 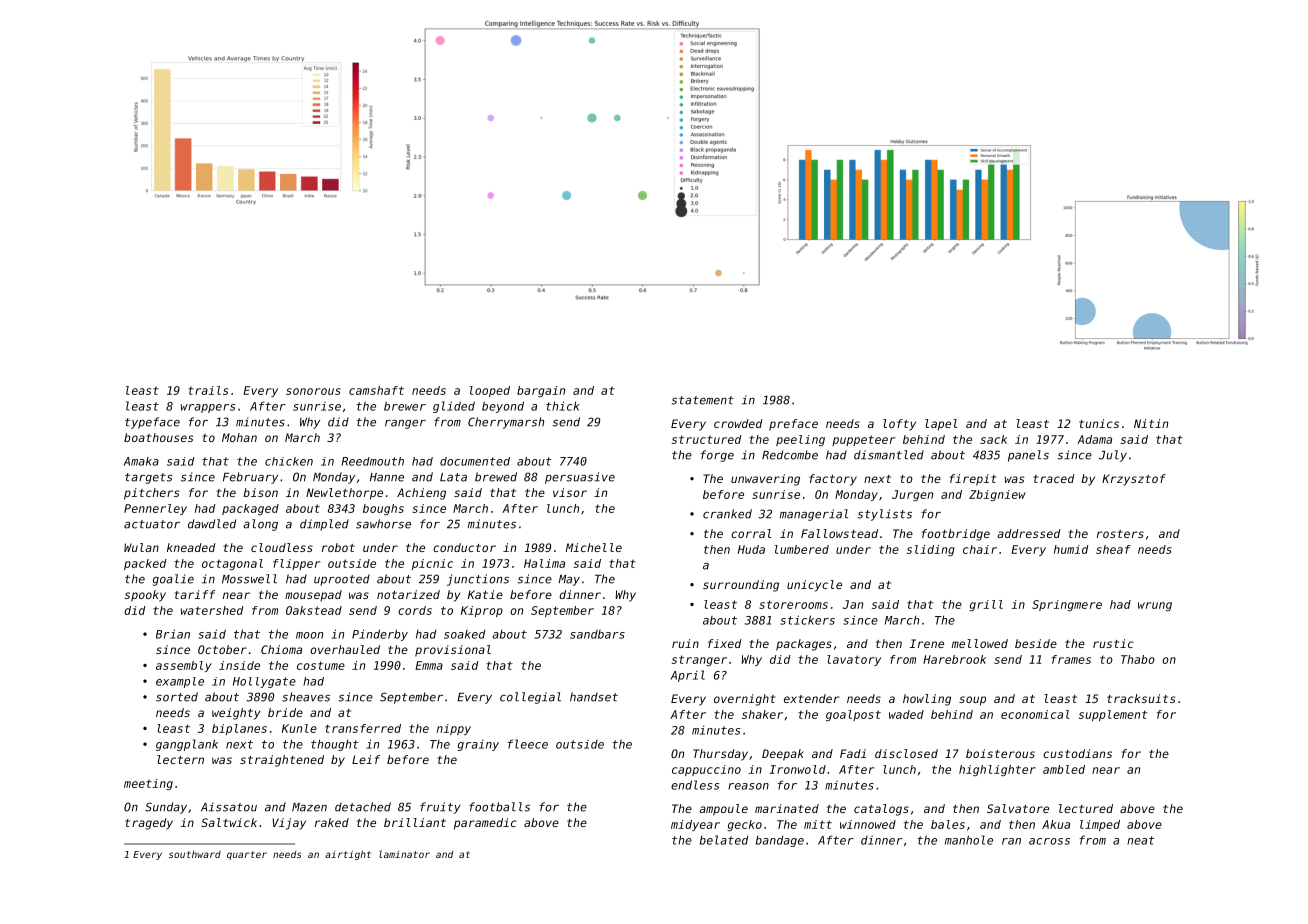 I want to click on tunics, so click(x=1099, y=423).
